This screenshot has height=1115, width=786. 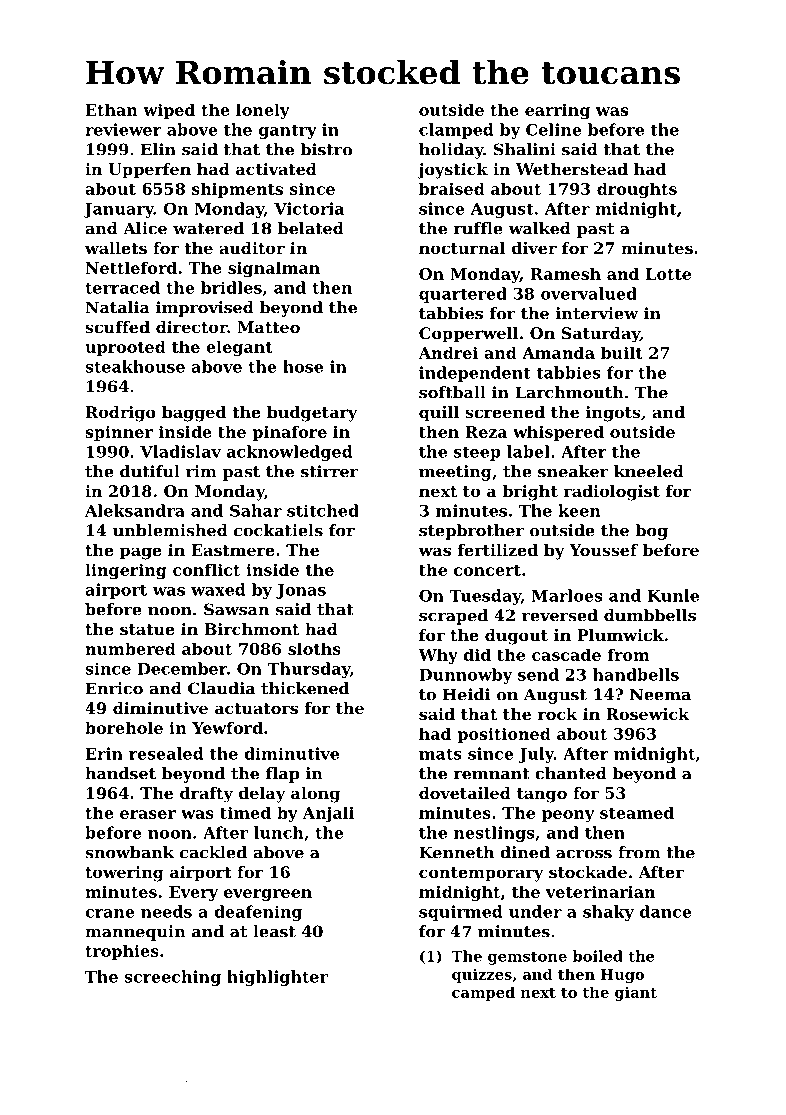 What do you see at coordinates (622, 352) in the screenshot?
I see `built` at bounding box center [622, 352].
